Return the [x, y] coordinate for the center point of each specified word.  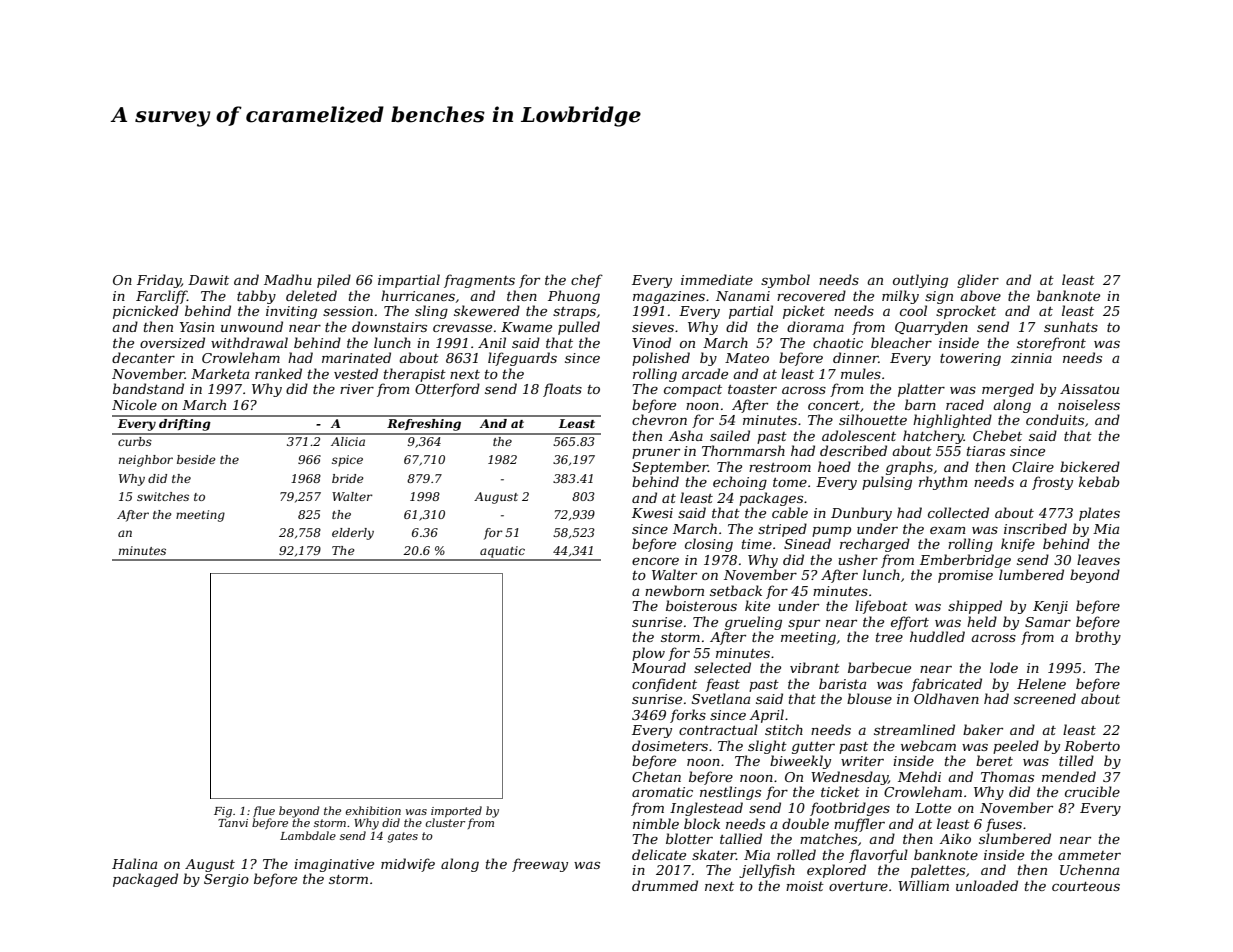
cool [913, 310]
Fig [223, 812]
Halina [134, 863]
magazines [669, 297]
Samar [1048, 622]
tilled [1076, 760]
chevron [659, 419]
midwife [408, 865]
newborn [674, 590]
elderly [353, 534]
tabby [256, 297]
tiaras [986, 451]
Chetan [656, 776]
